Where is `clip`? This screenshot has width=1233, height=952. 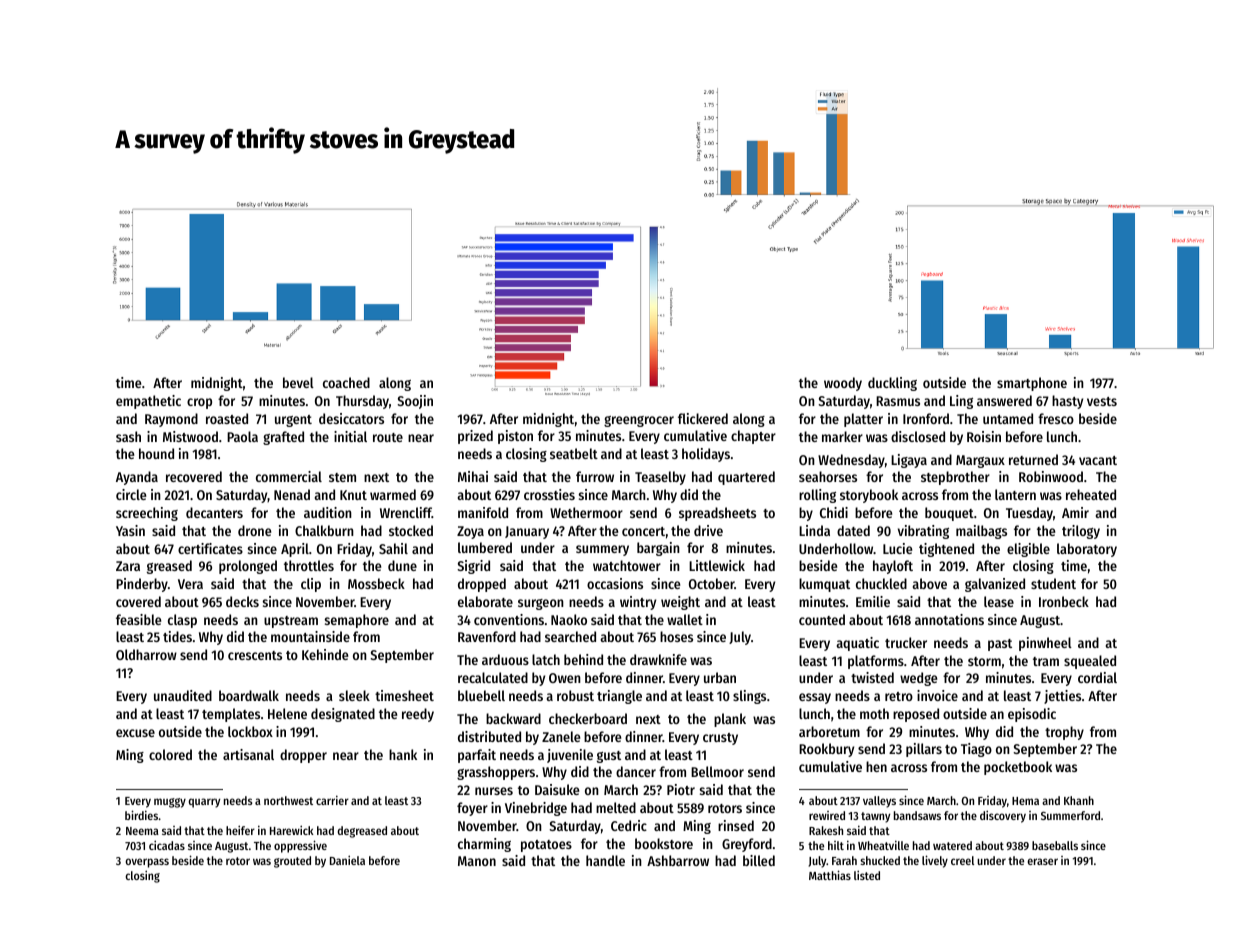 clip is located at coordinates (311, 585).
